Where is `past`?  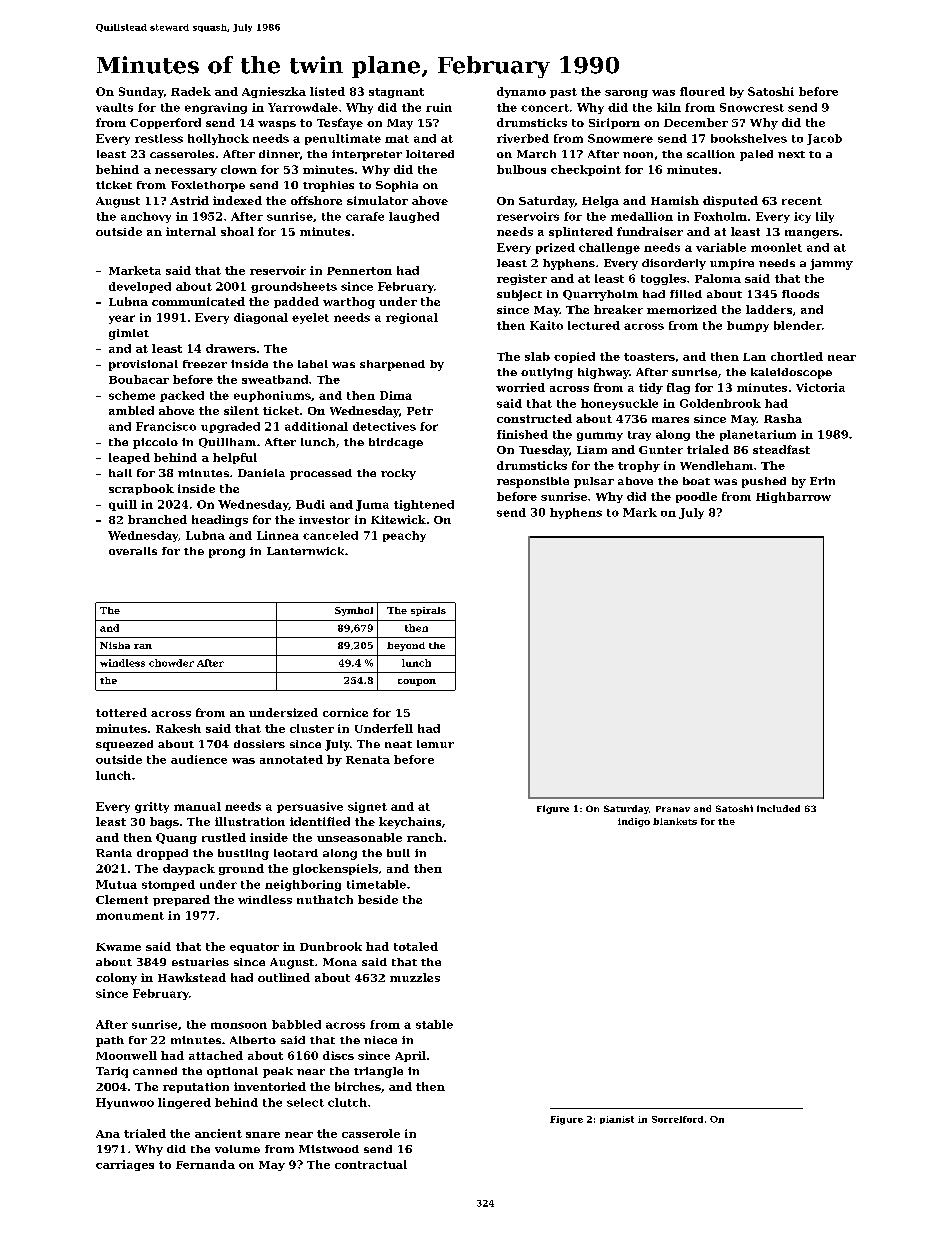
past is located at coordinates (563, 93).
